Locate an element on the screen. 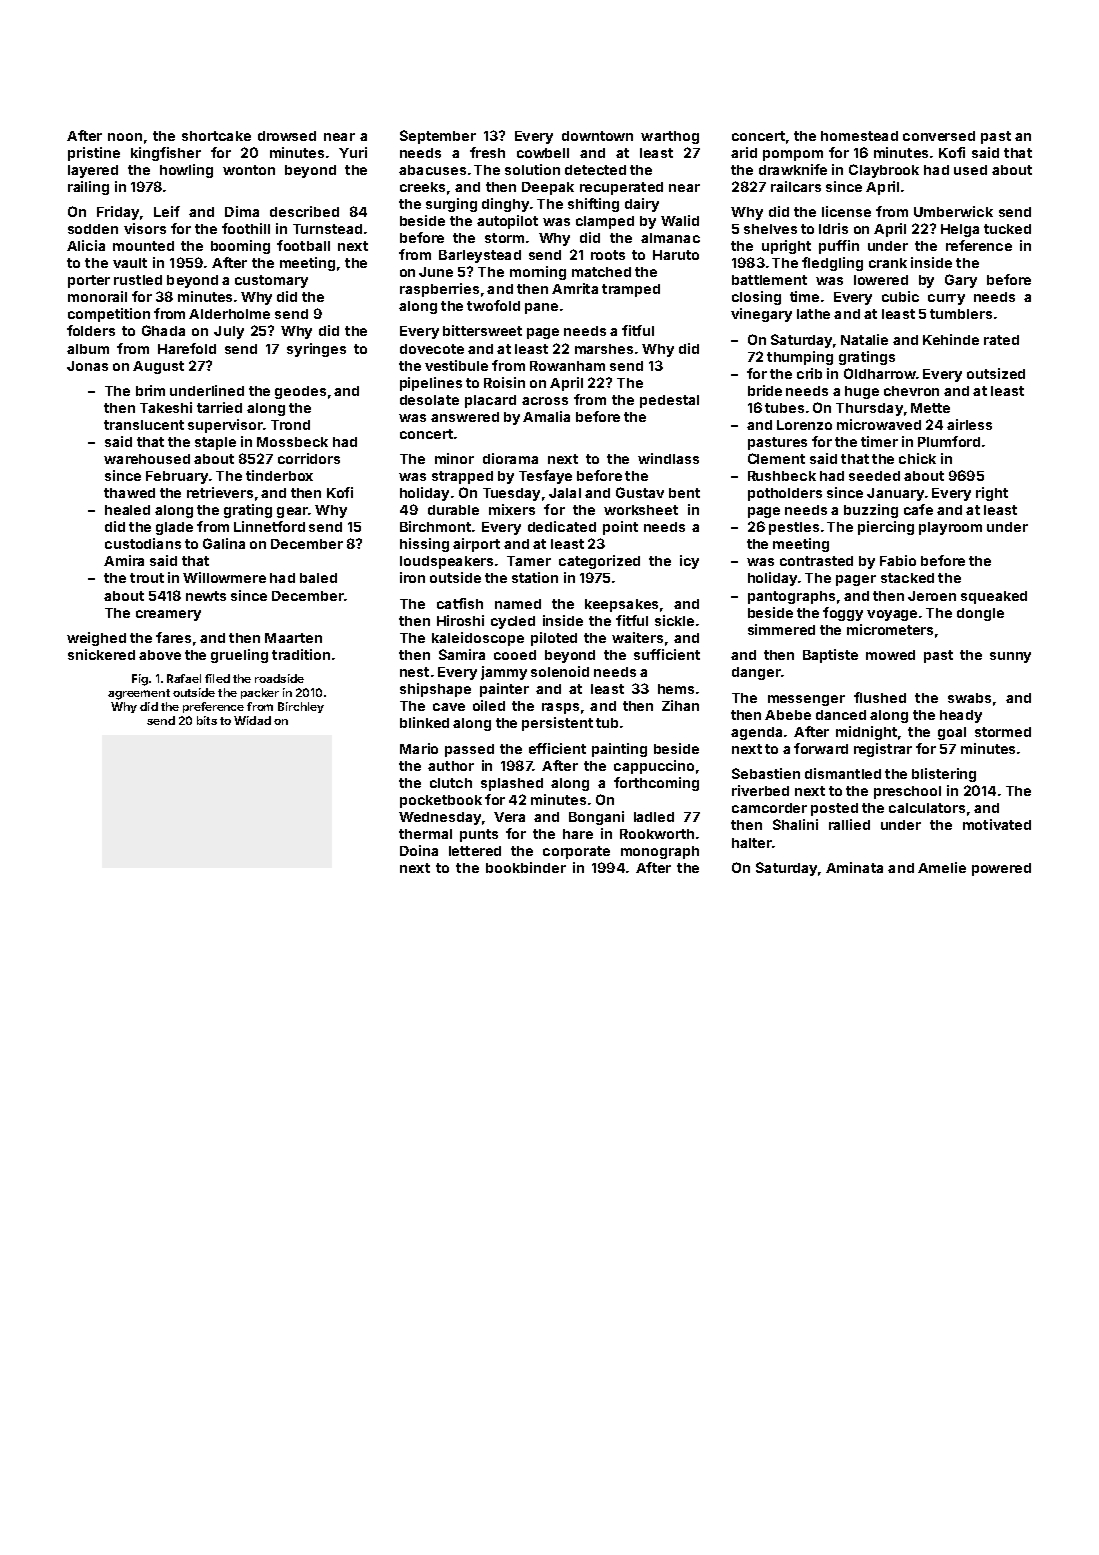  drowsed is located at coordinates (287, 136).
